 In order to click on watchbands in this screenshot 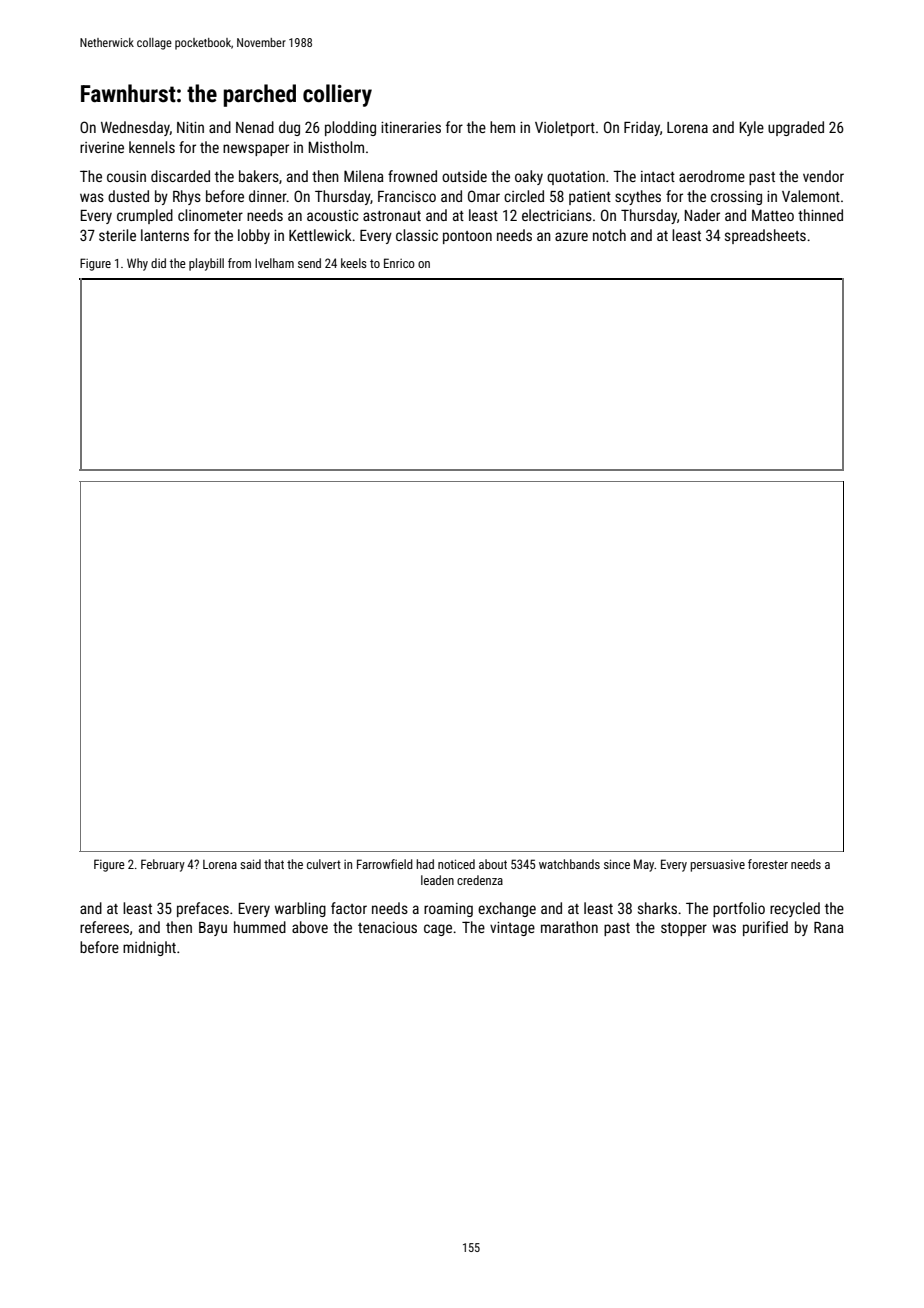, I will do `click(569, 864)`.
